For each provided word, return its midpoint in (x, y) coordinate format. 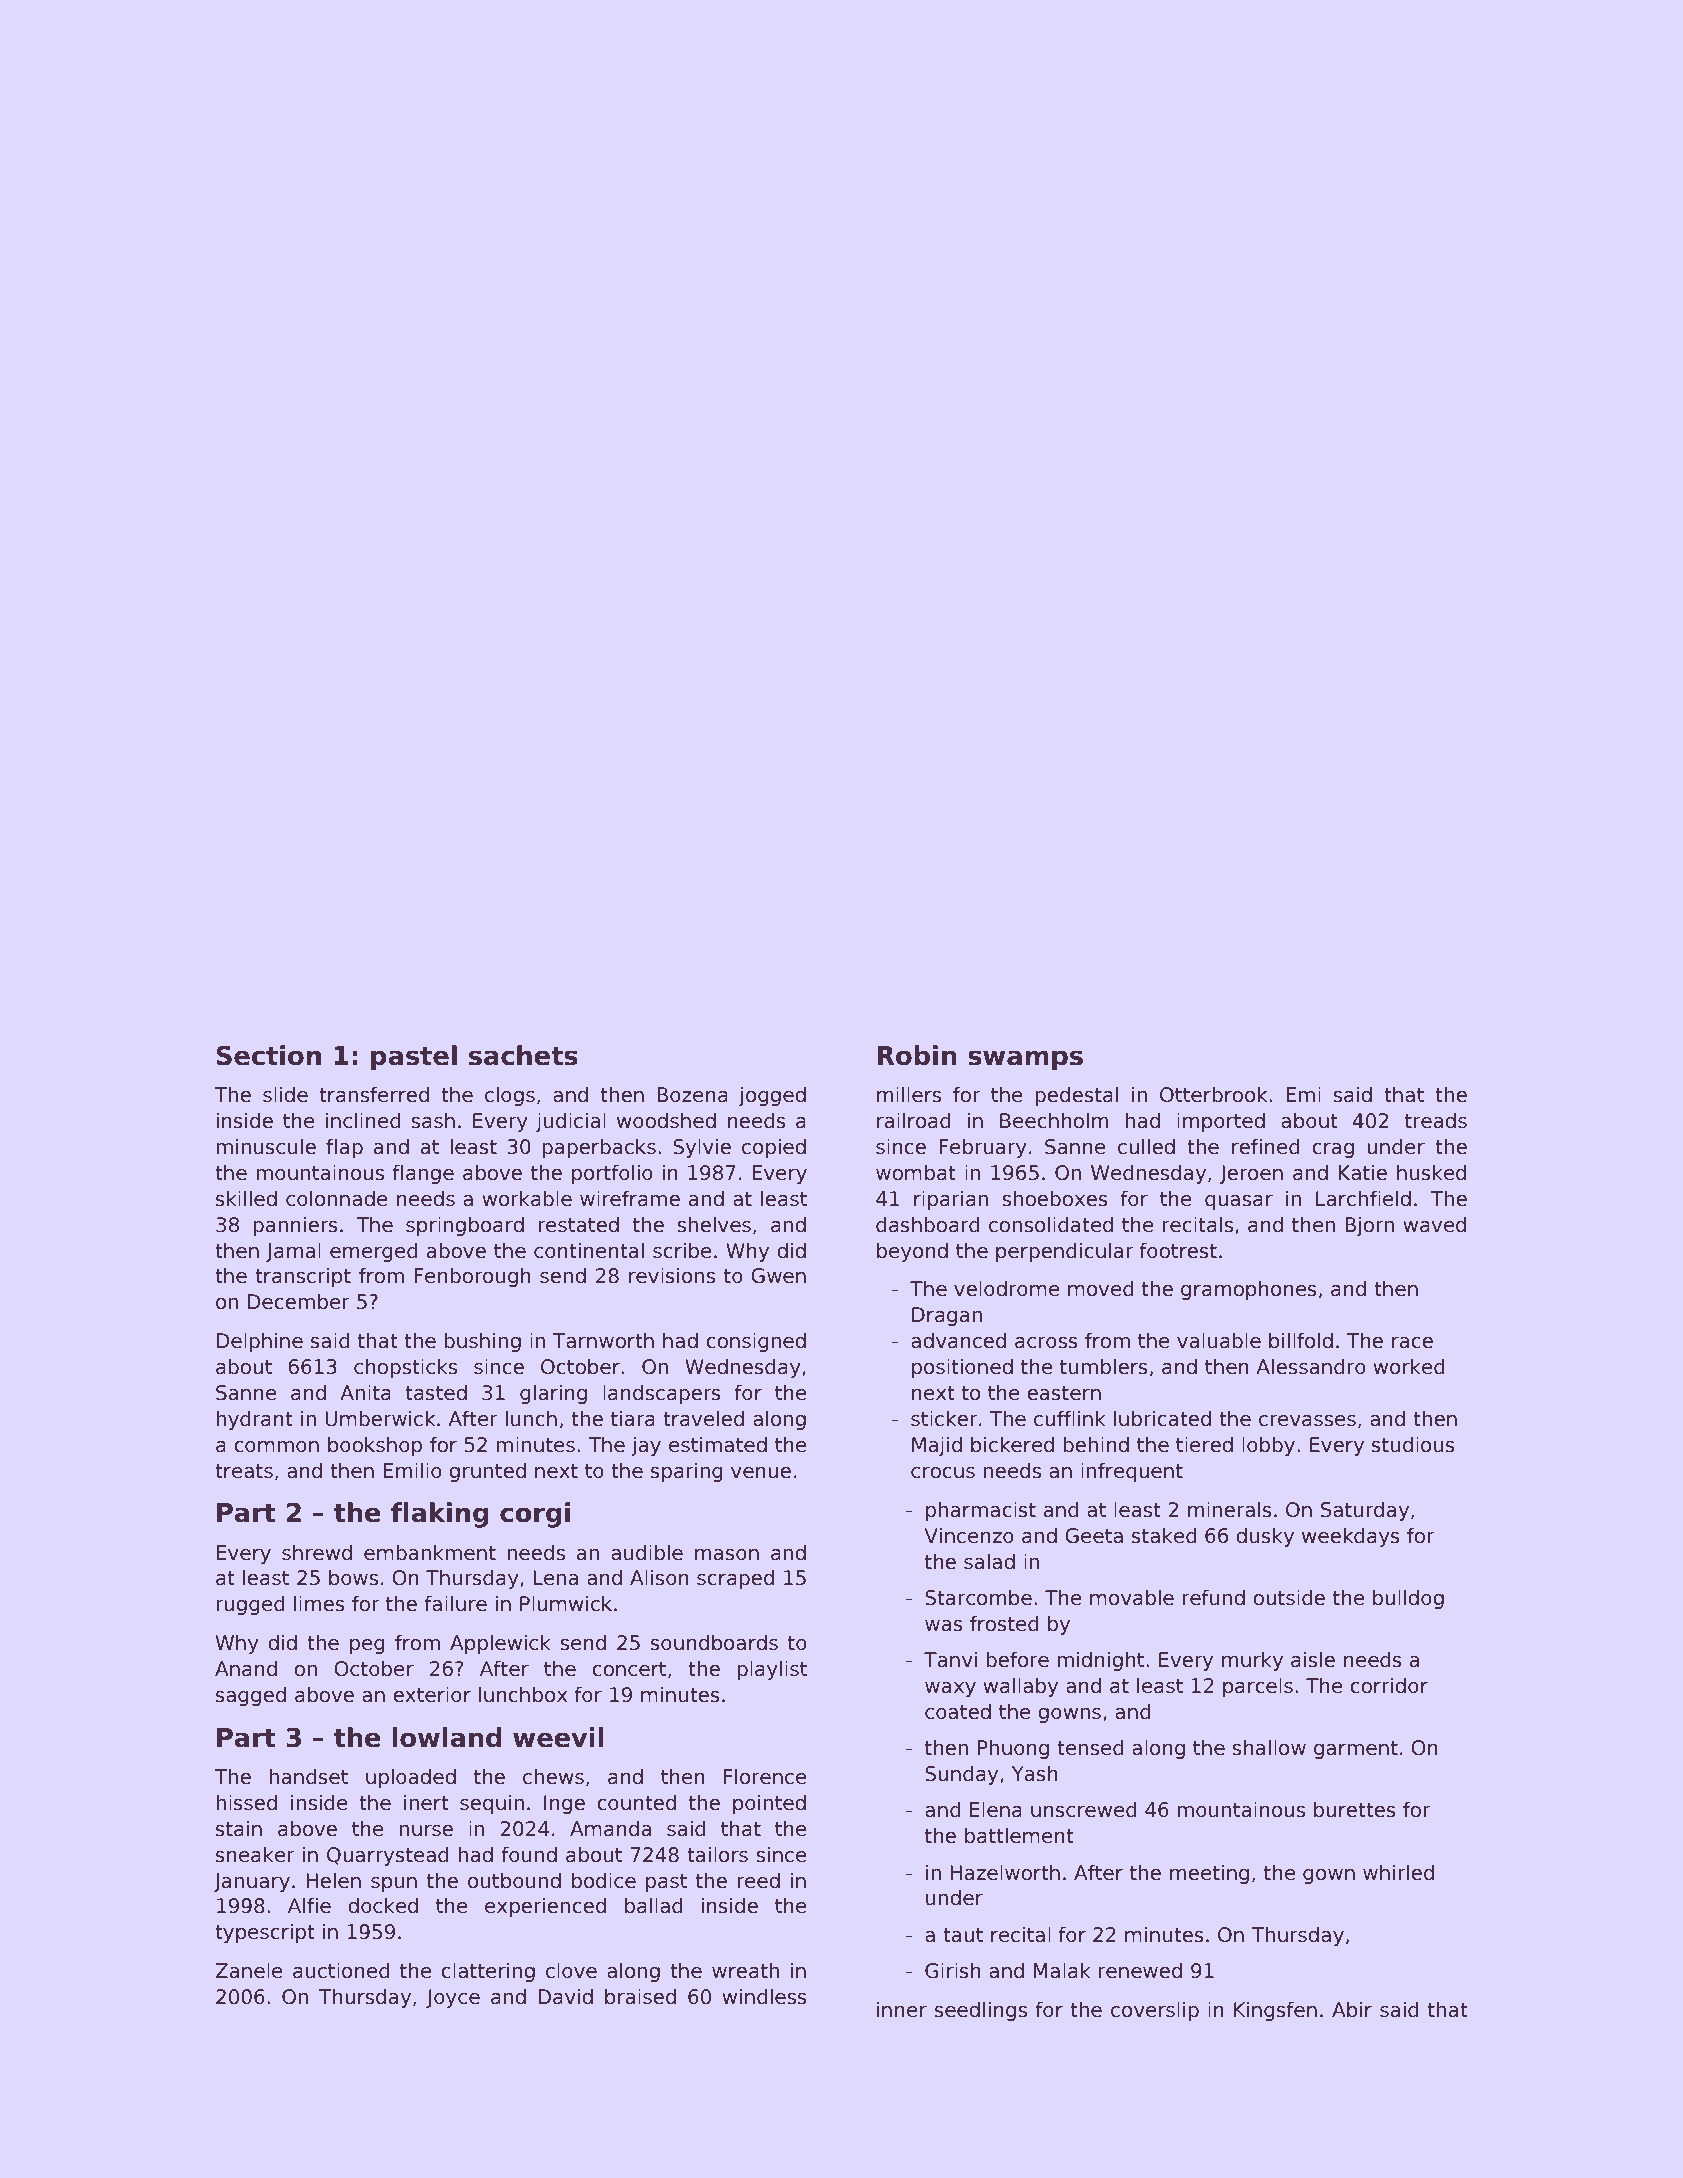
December (299, 1301)
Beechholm (1054, 1120)
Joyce (453, 1998)
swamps (1025, 1060)
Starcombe (978, 1597)
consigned (756, 1342)
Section (269, 1055)
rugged (250, 1605)
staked (1164, 1535)
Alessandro (1311, 1366)
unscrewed (1084, 1809)
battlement (1019, 1835)
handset (308, 1776)
